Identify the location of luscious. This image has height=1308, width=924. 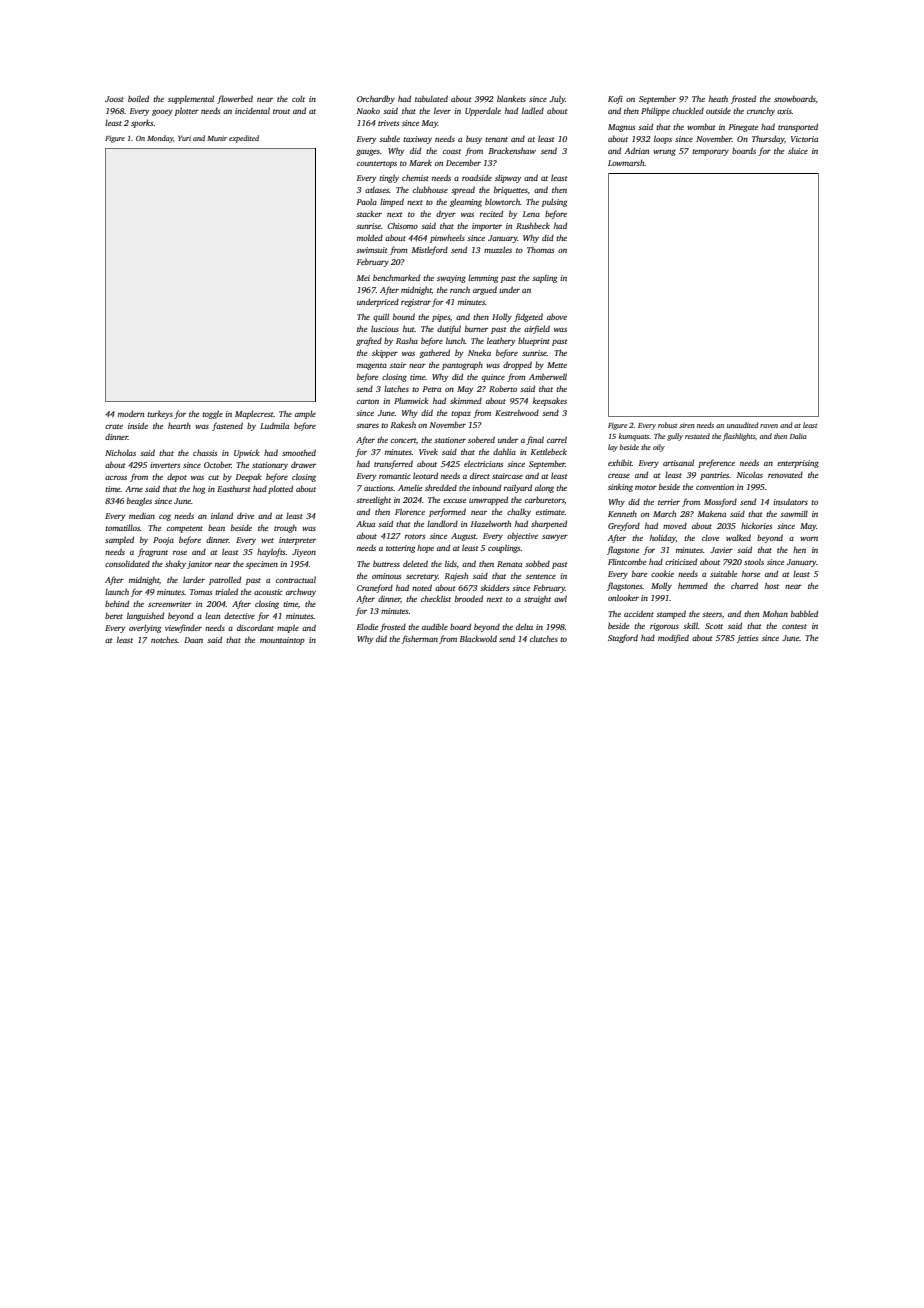
(385, 328).
